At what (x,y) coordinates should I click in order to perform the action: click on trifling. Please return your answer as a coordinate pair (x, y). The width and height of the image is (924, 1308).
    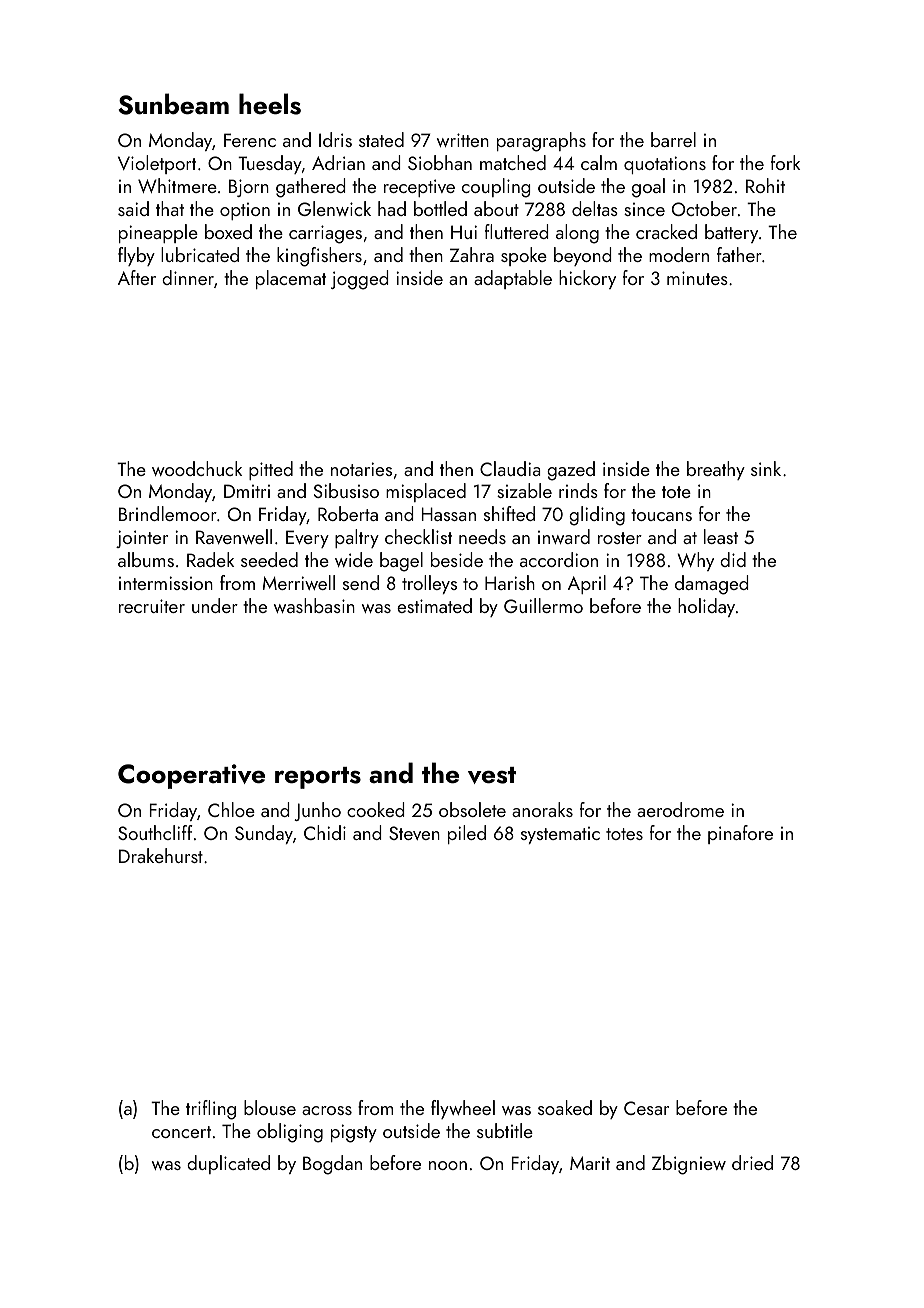
    Looking at the image, I should click on (211, 1110).
